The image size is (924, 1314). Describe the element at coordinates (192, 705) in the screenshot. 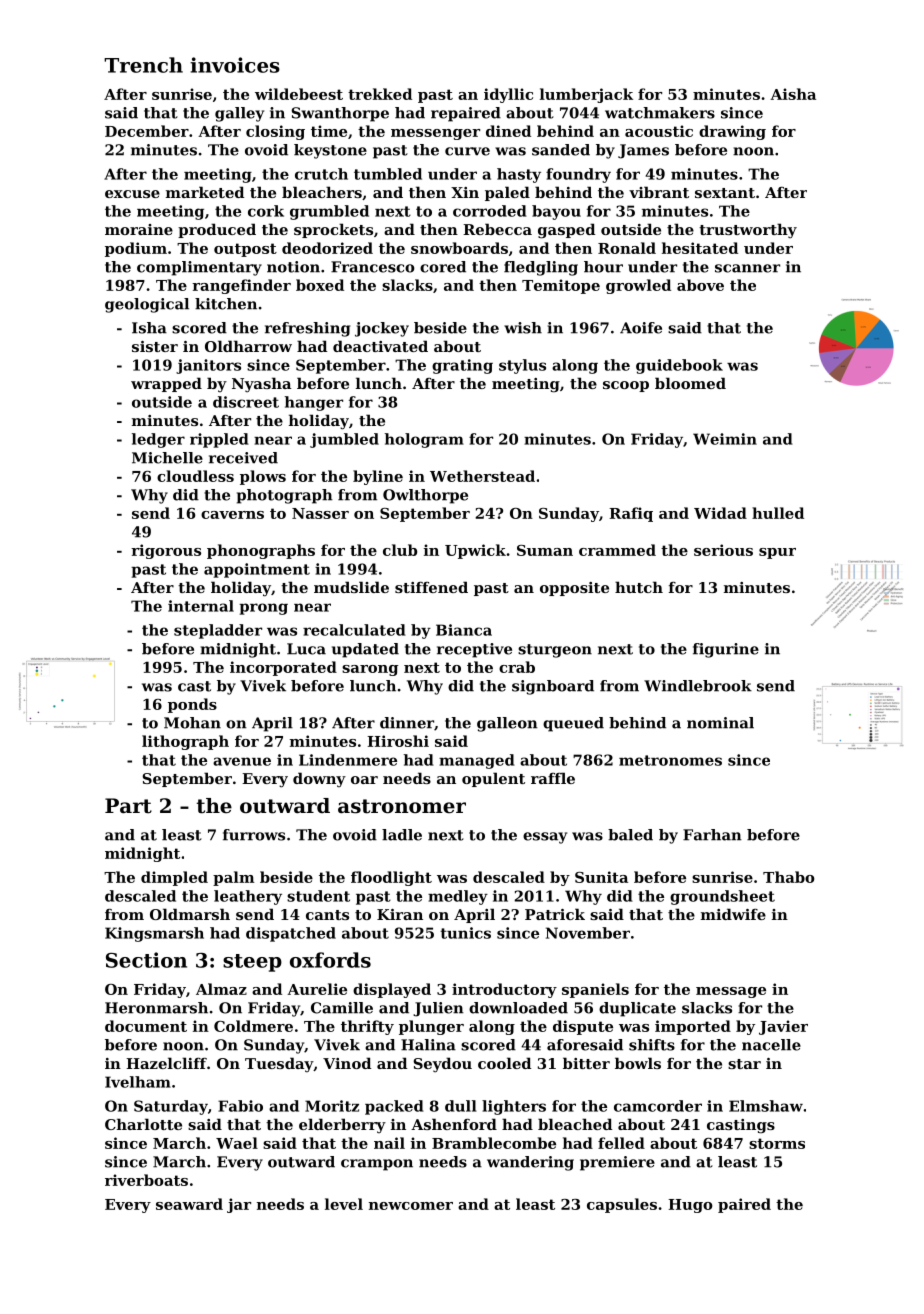

I see `ponds` at that location.
